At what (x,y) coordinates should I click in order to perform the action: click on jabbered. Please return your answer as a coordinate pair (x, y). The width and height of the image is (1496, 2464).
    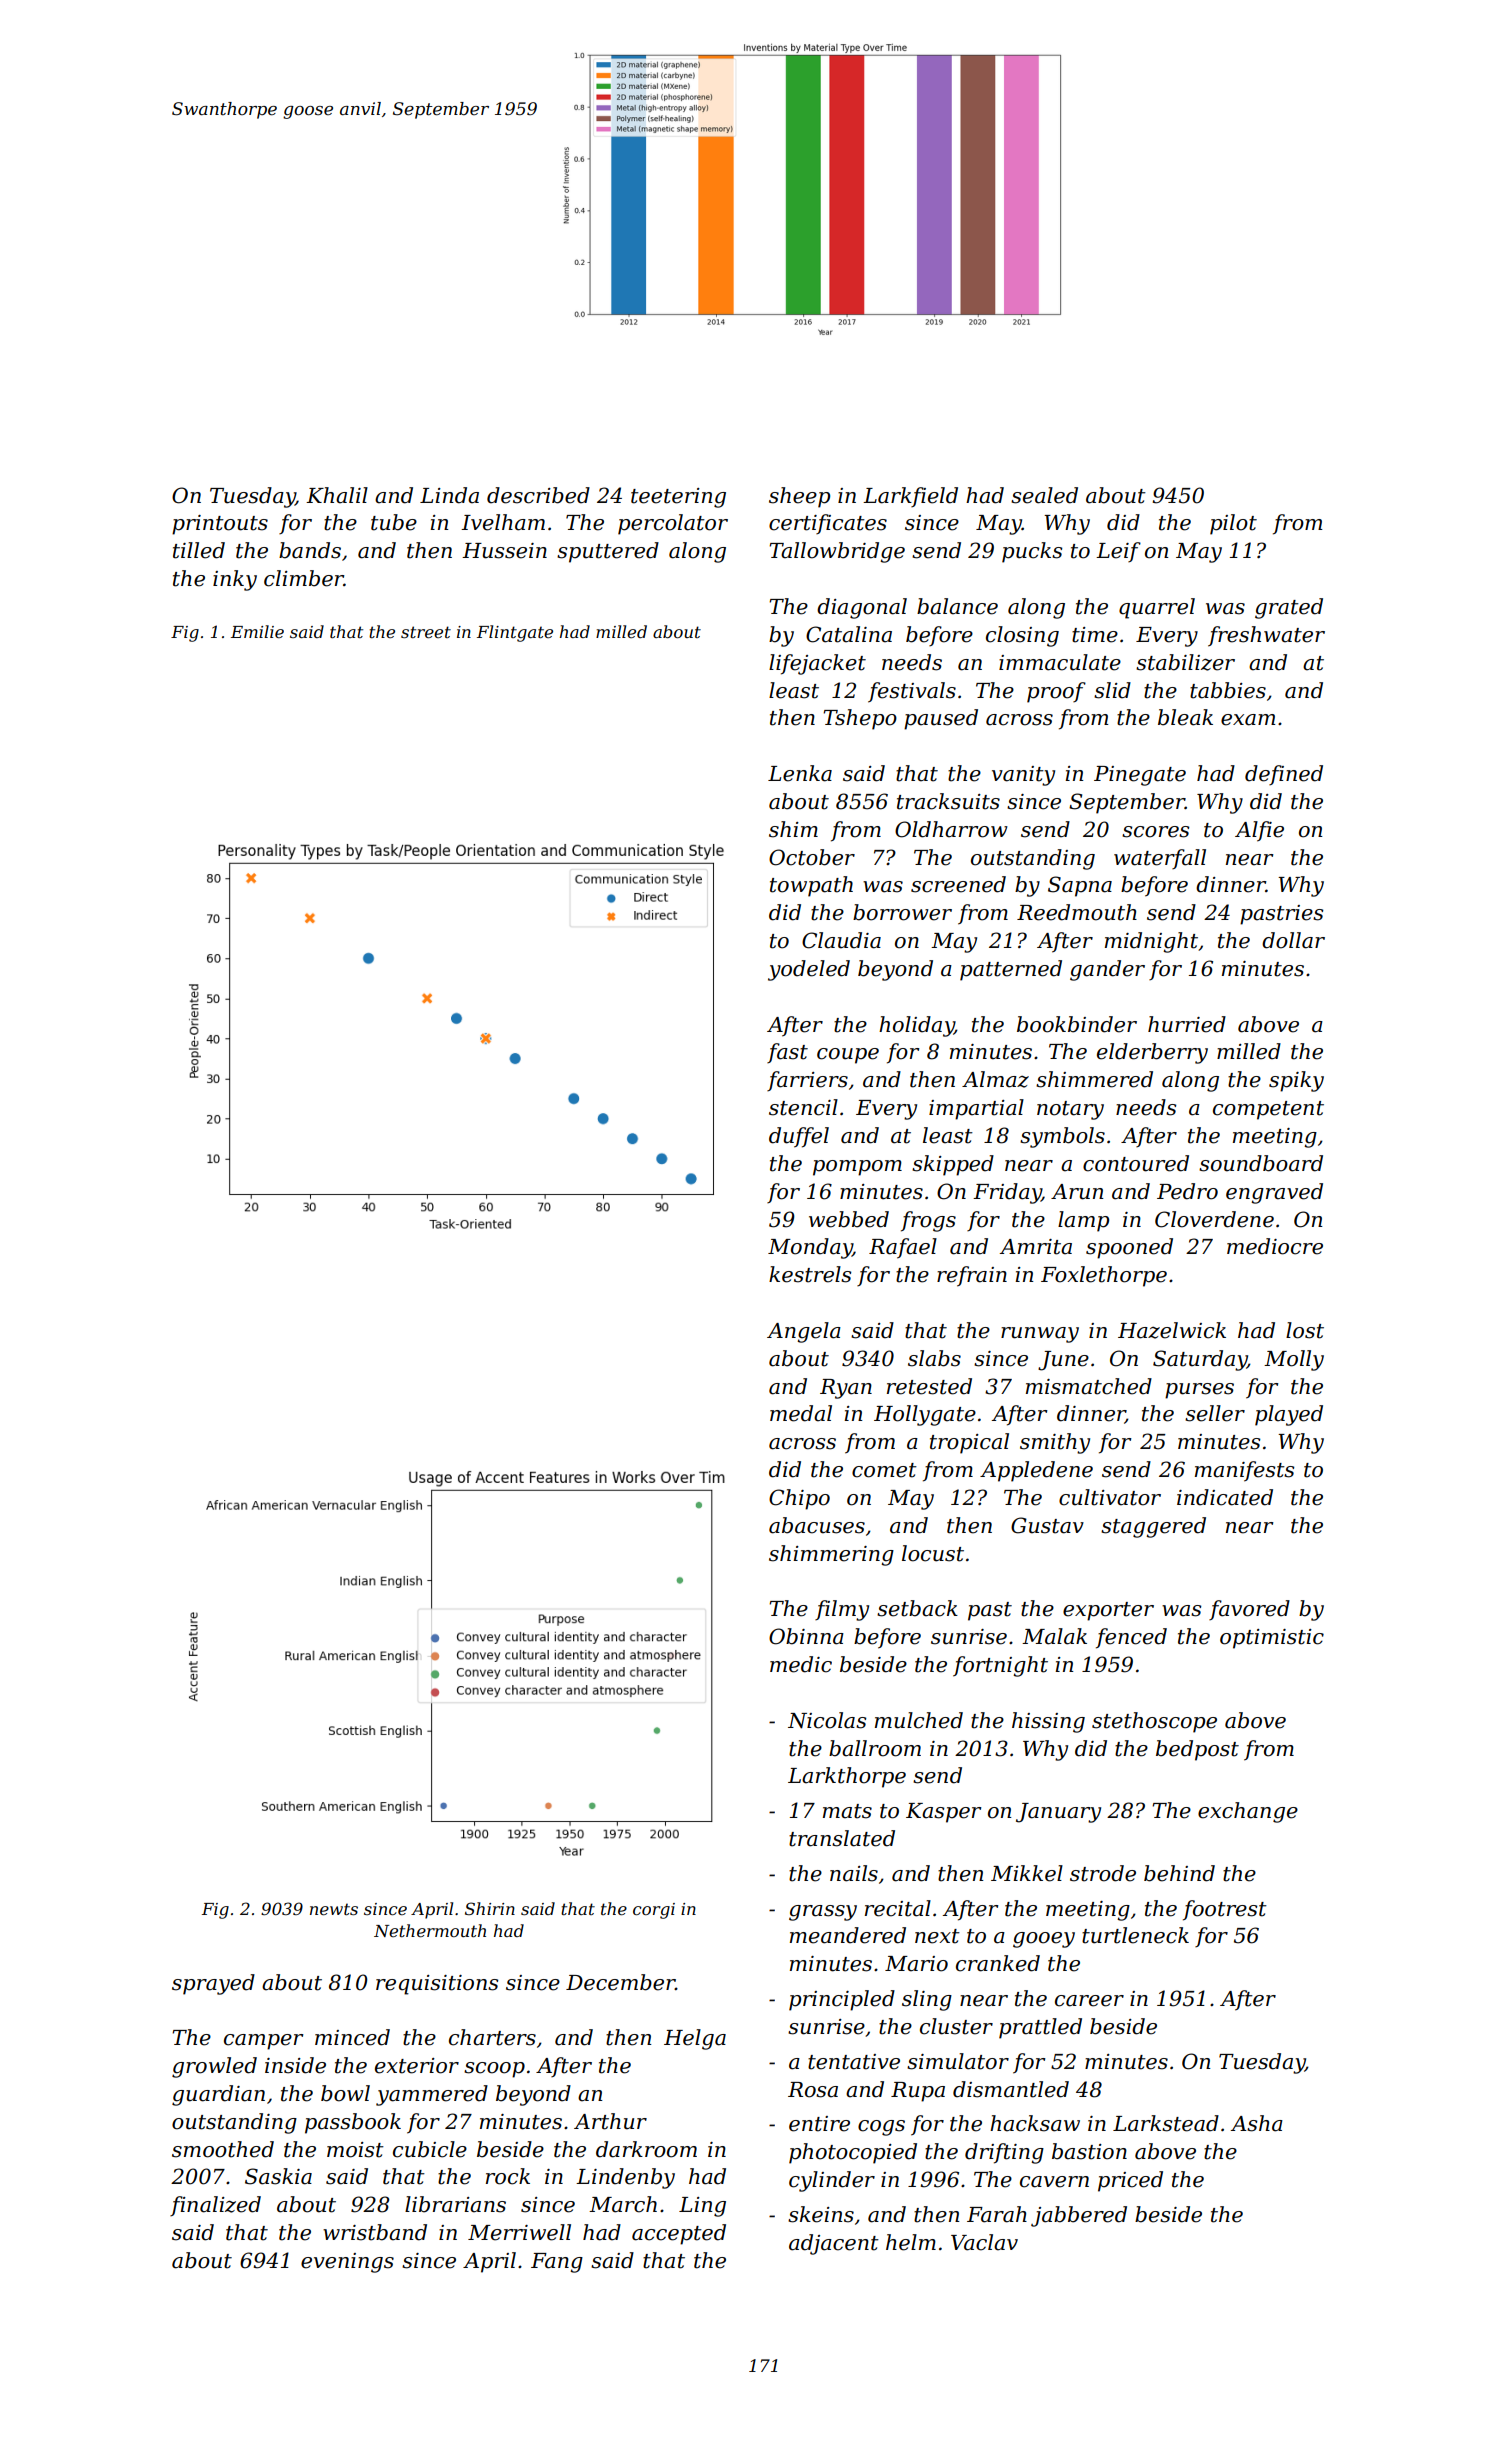
    Looking at the image, I should click on (1079, 2216).
